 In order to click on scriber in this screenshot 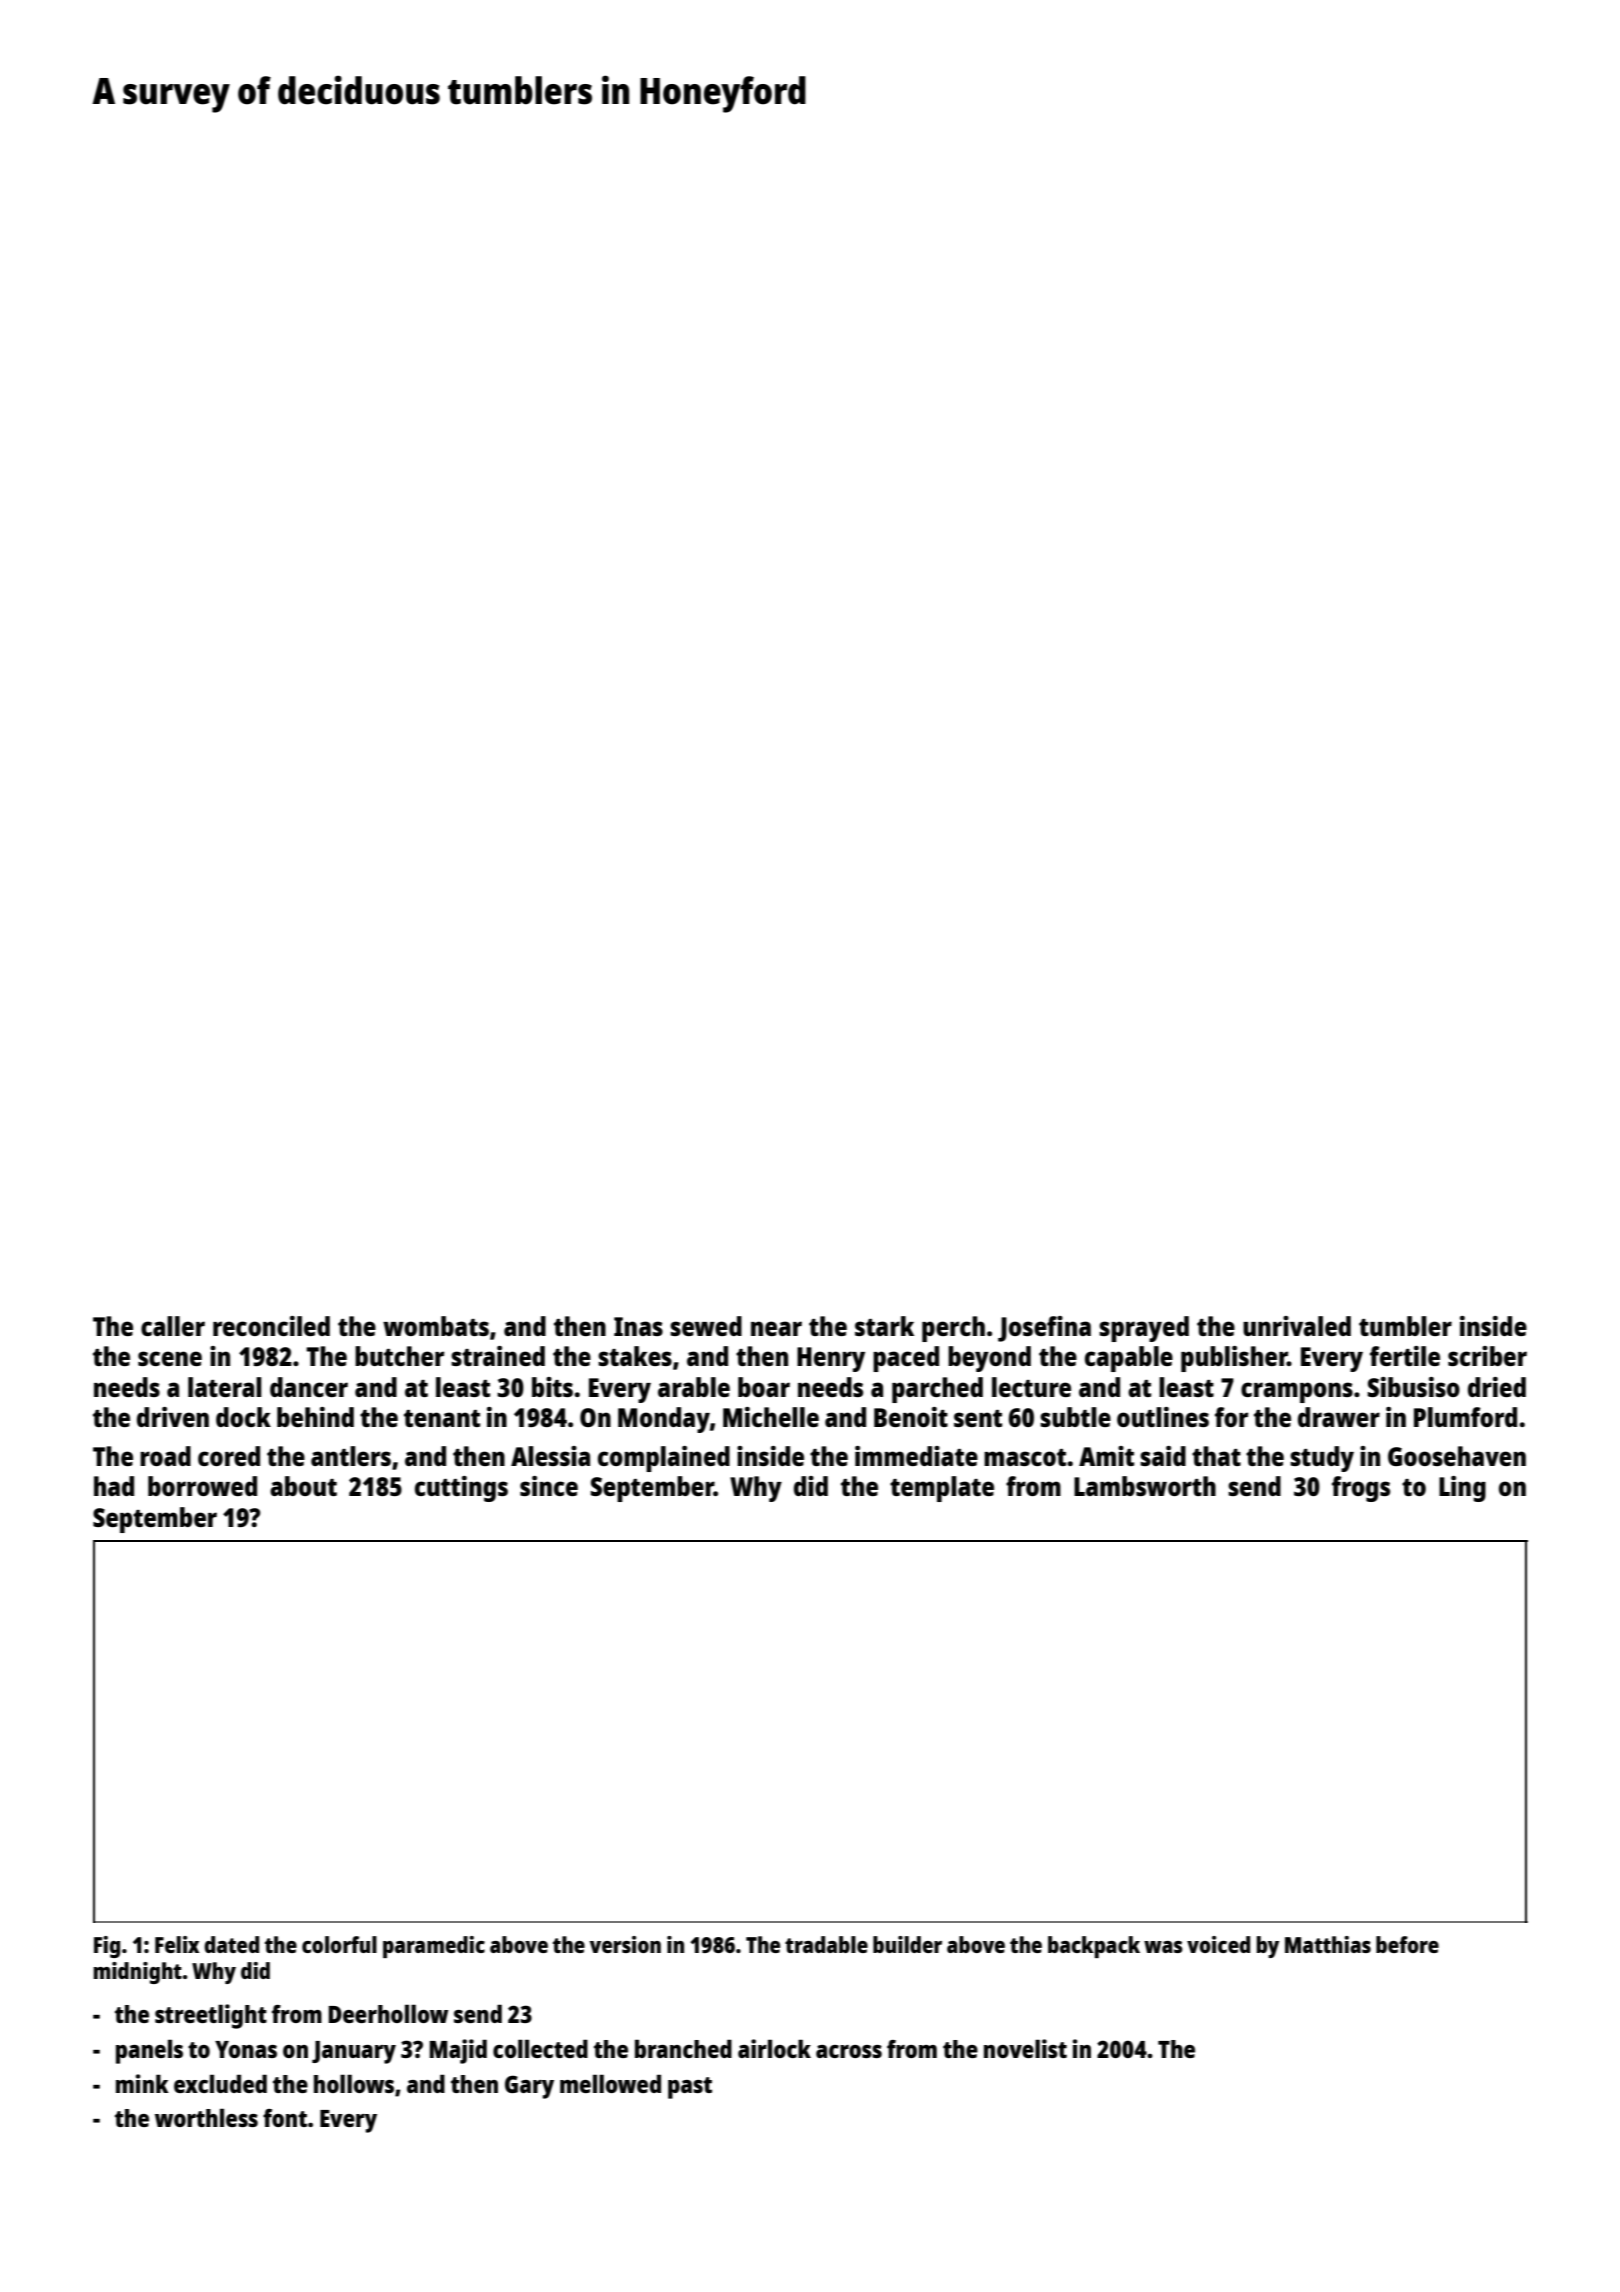, I will do `click(1487, 1356)`.
